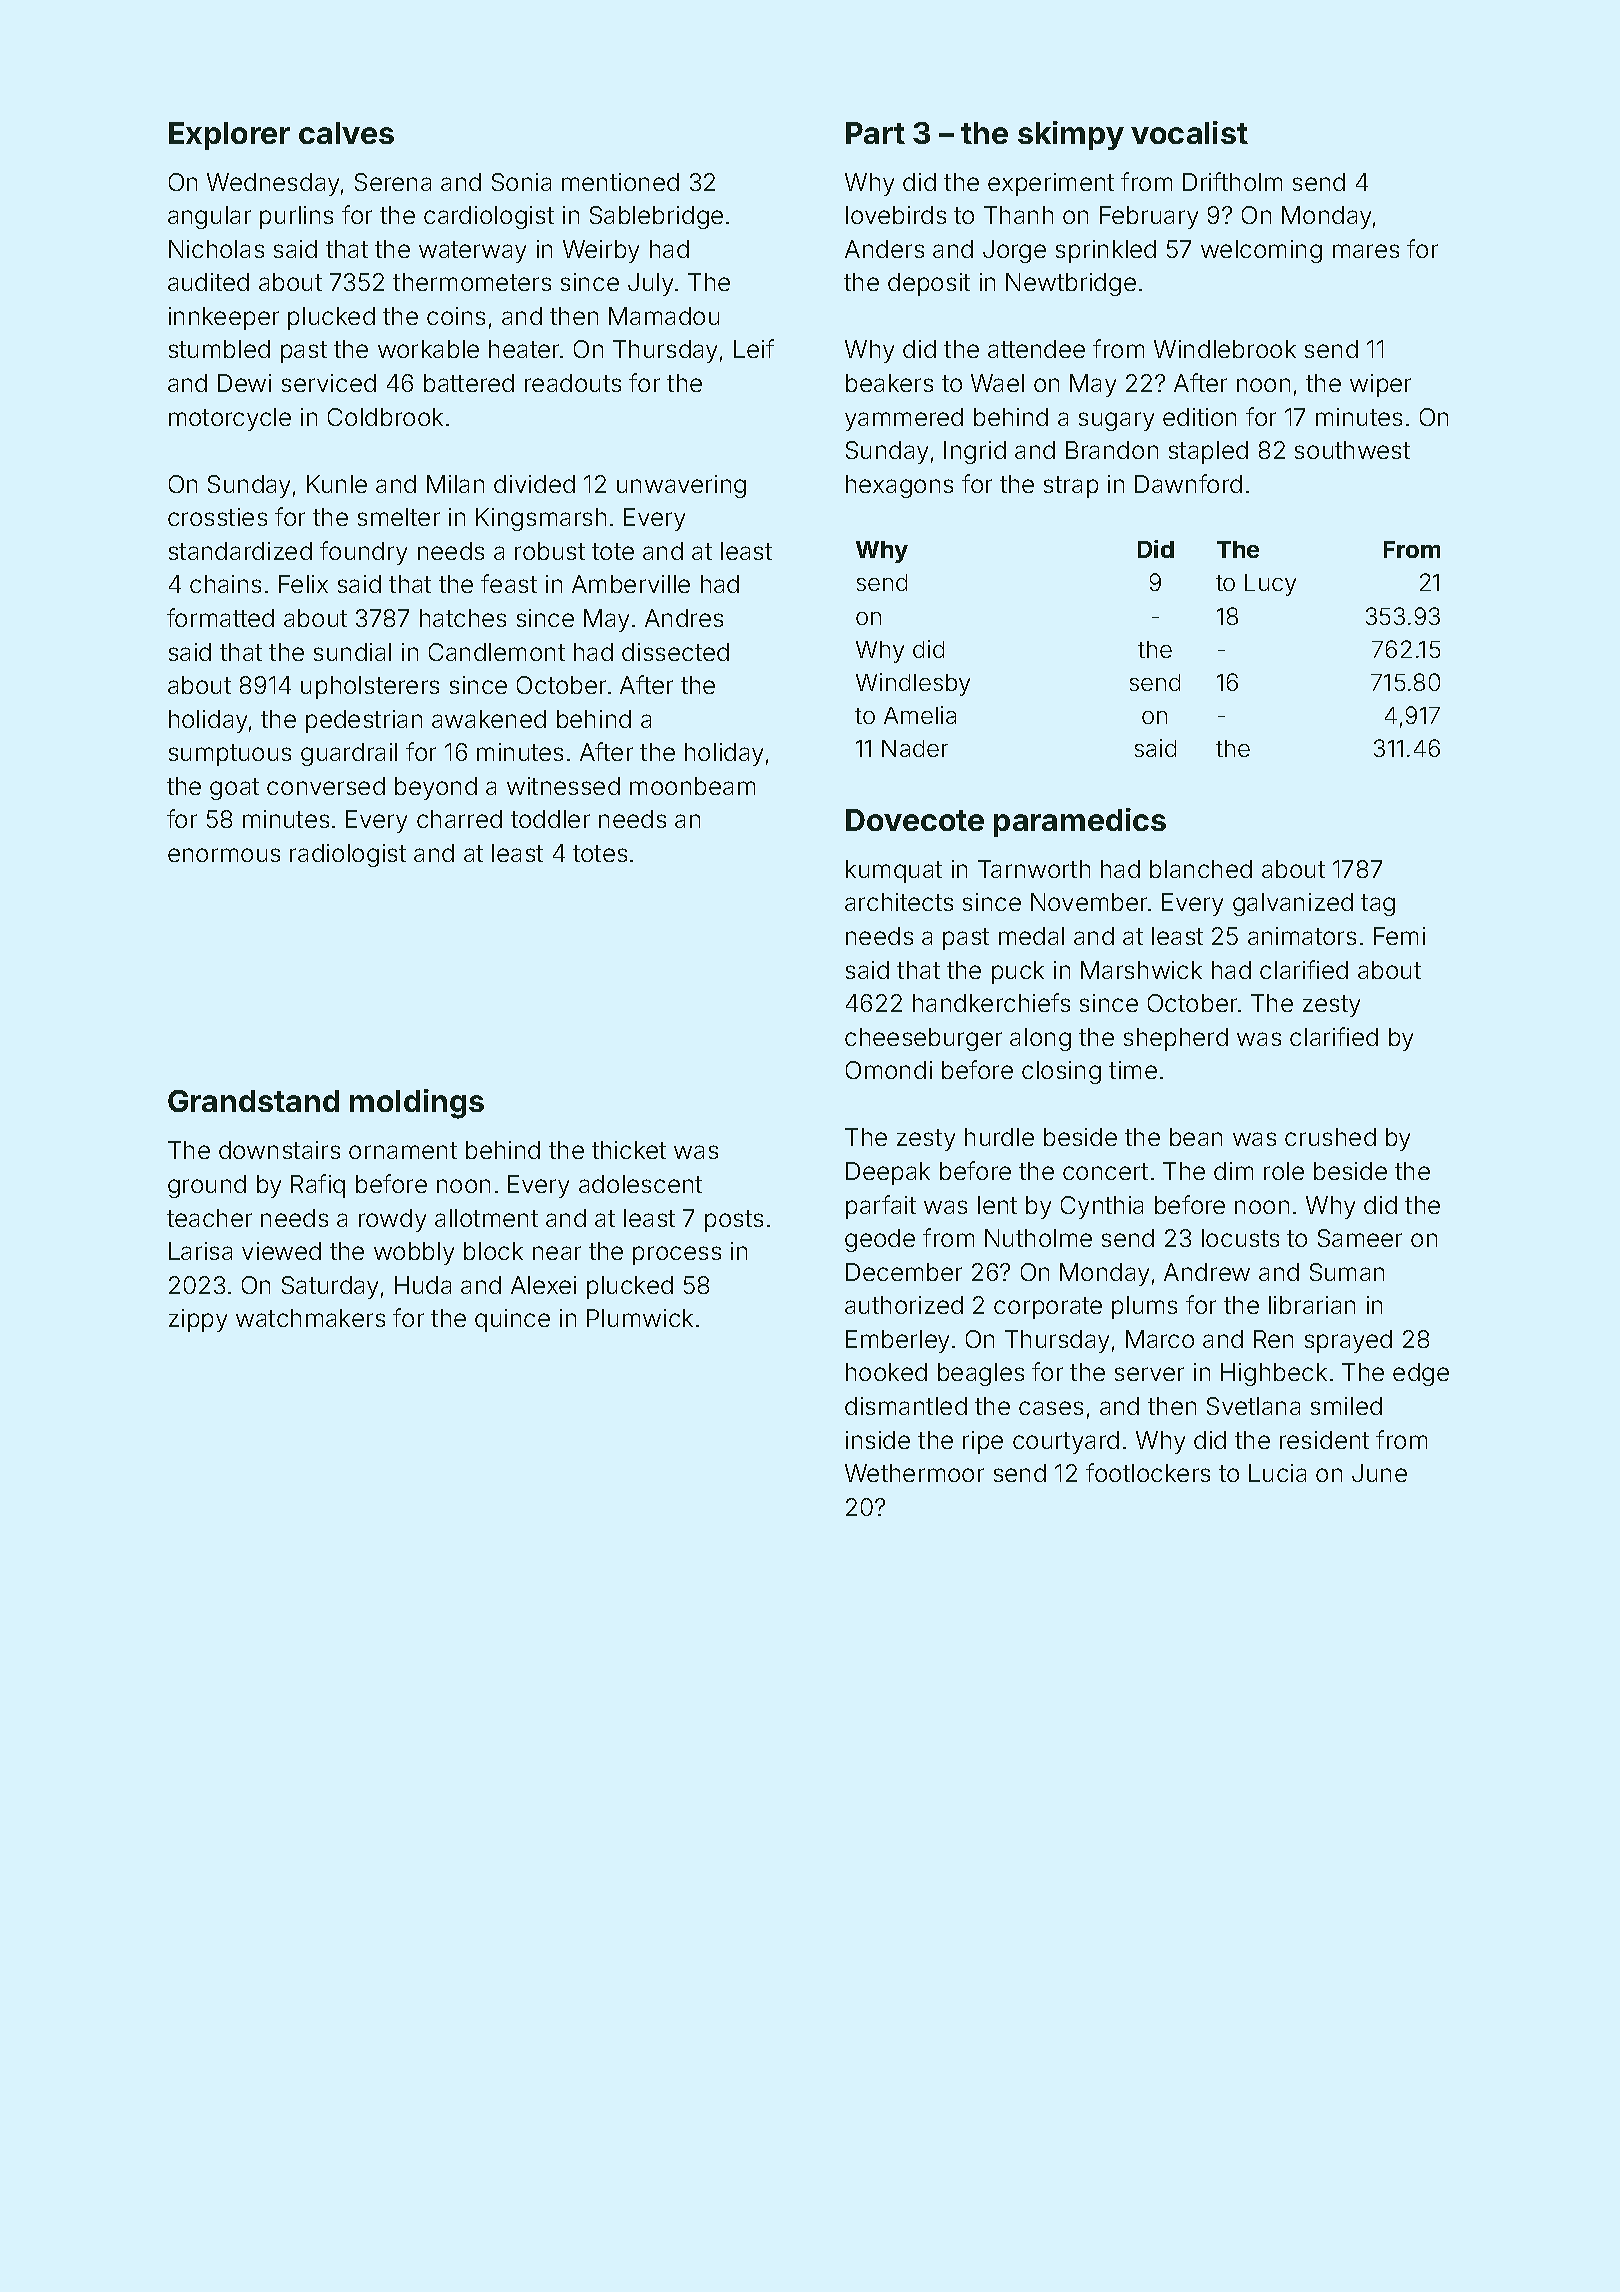  Describe the element at coordinates (1366, 251) in the screenshot. I see `mares` at that location.
